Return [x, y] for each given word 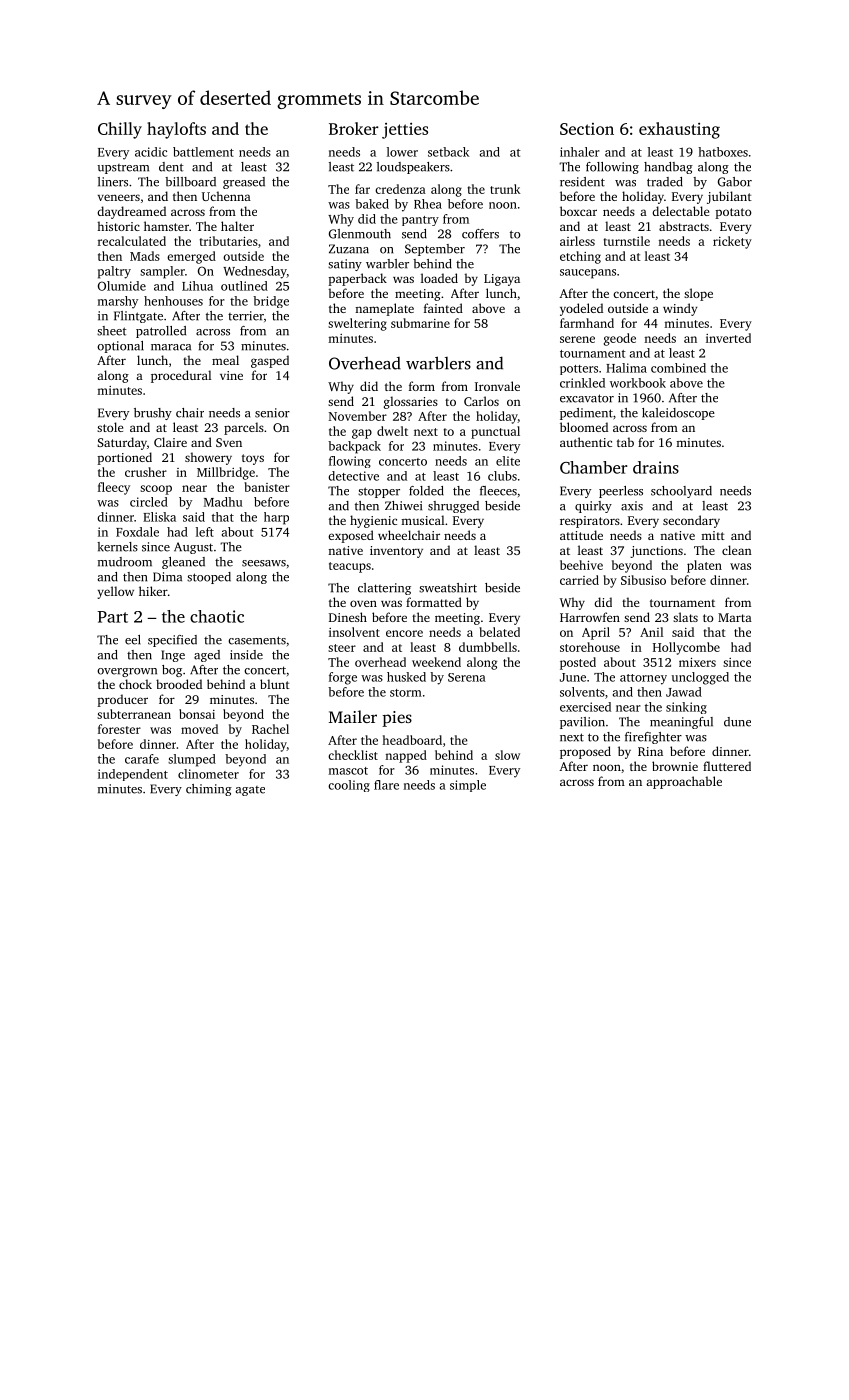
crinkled [582, 383]
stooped [209, 578]
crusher [146, 472]
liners [113, 182]
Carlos [481, 401]
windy [680, 309]
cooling [349, 786]
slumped [192, 760]
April [596, 633]
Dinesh [348, 617]
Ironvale [497, 386]
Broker [354, 128]
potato [733, 213]
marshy [117, 302]
